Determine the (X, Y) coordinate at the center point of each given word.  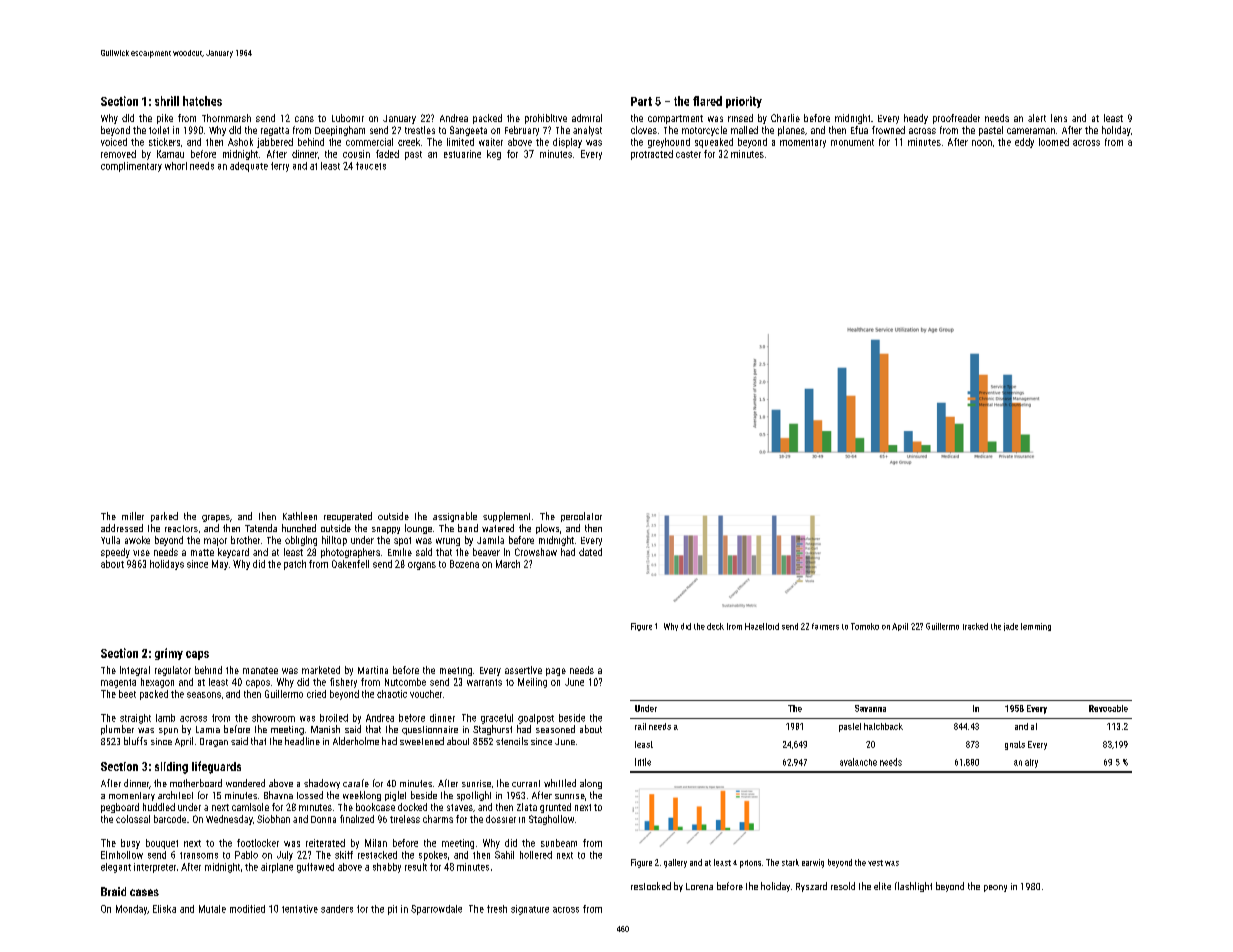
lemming (1036, 627)
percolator (581, 517)
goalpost (536, 719)
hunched (299, 528)
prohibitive (546, 119)
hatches (202, 101)
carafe (356, 783)
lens (1059, 118)
